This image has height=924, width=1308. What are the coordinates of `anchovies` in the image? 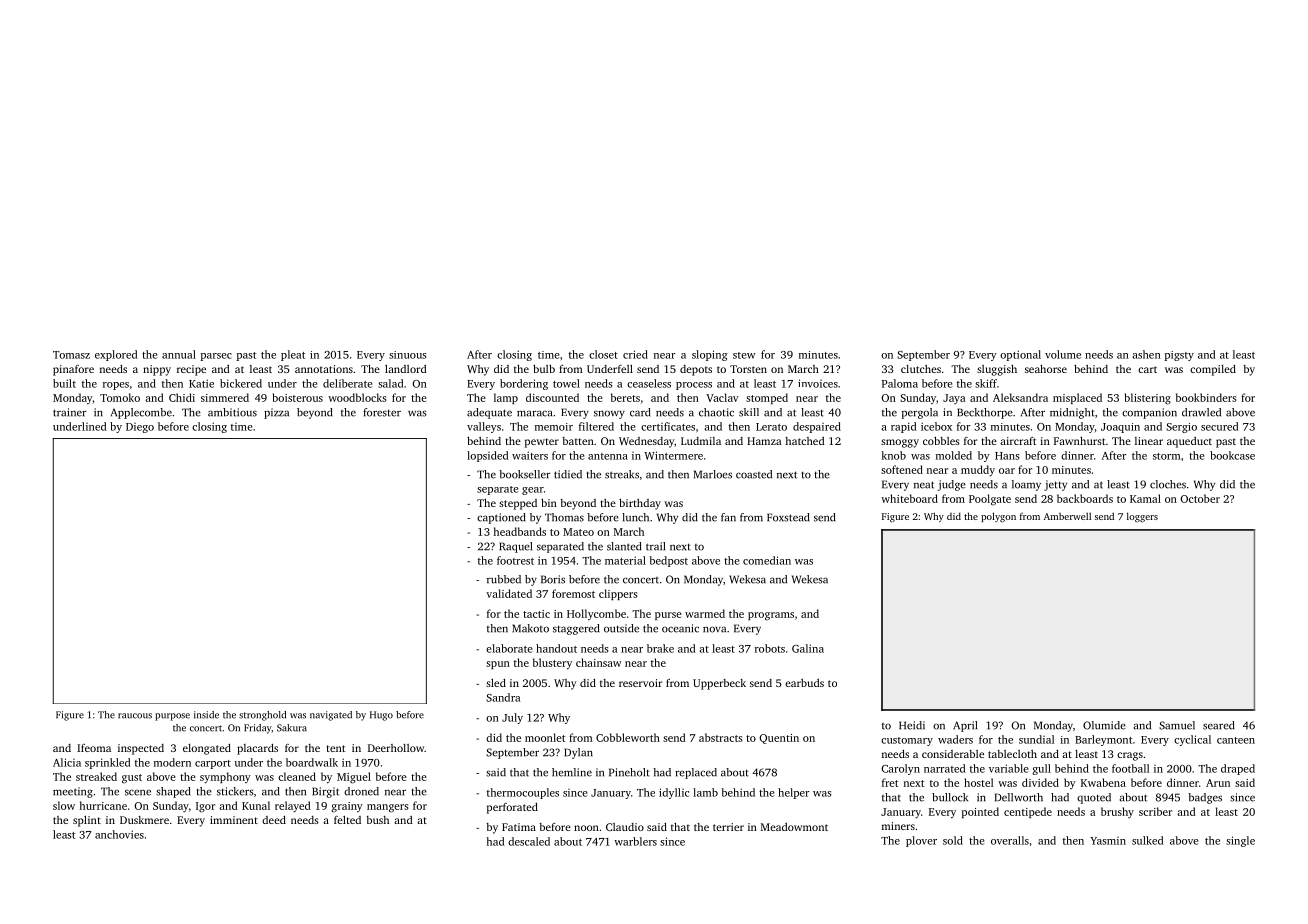 It's located at (119, 834).
